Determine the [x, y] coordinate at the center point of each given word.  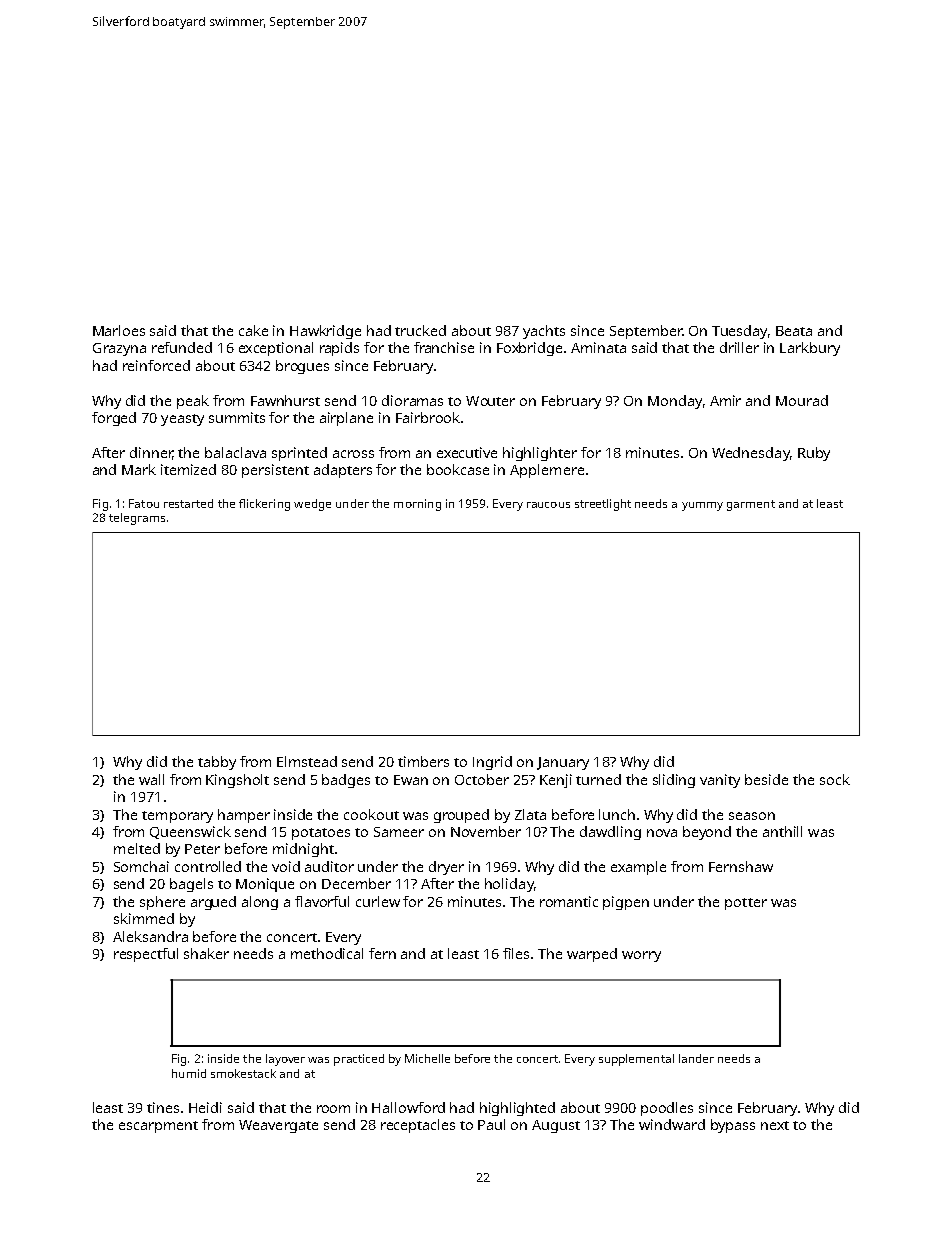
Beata [794, 331]
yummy [702, 506]
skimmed [144, 918]
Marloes [119, 330]
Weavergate [278, 1126]
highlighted [517, 1109]
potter [746, 904]
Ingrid [492, 763]
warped [592, 955]
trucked [420, 330]
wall [151, 779]
